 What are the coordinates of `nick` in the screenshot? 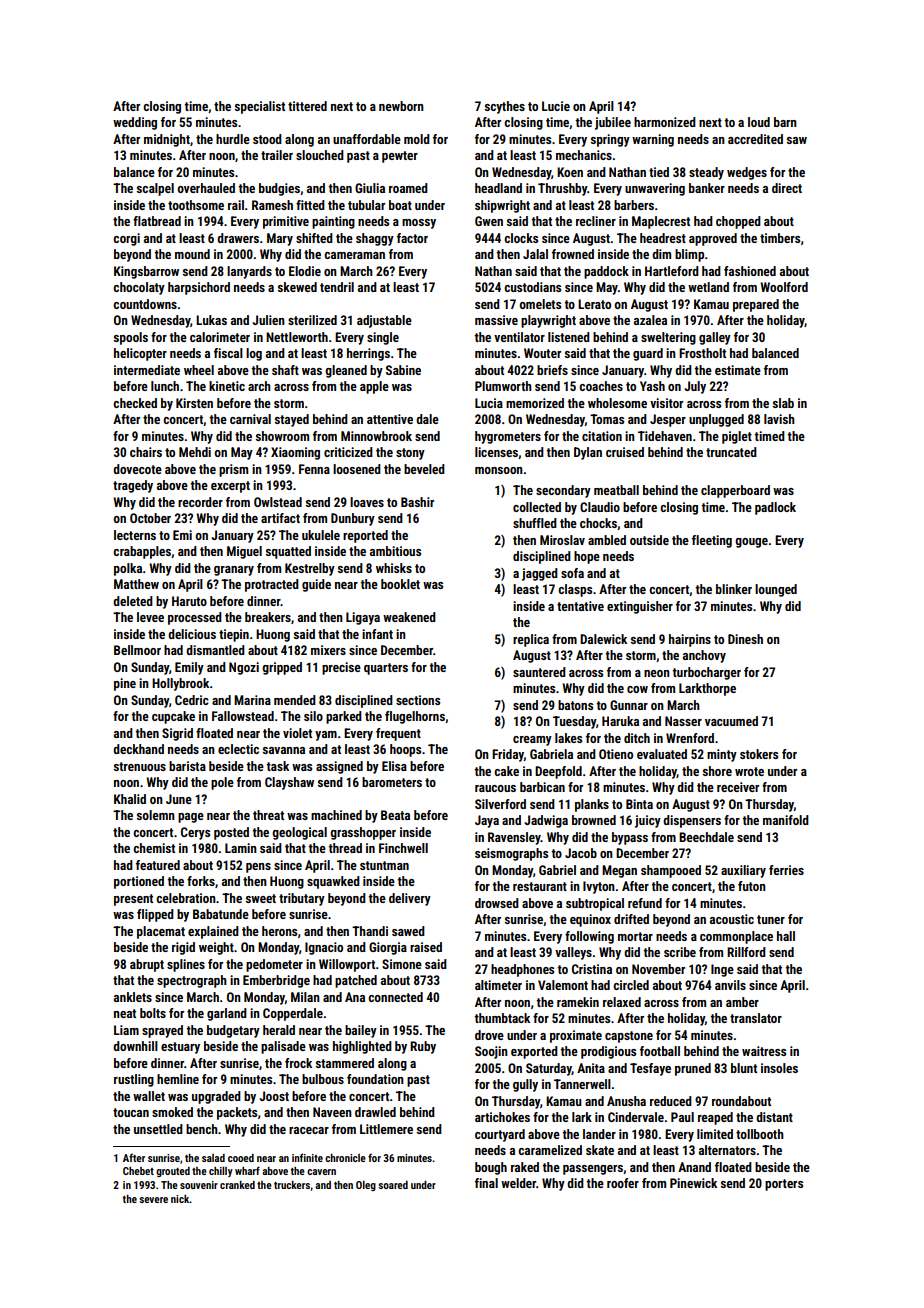 It's located at (180, 1199).
